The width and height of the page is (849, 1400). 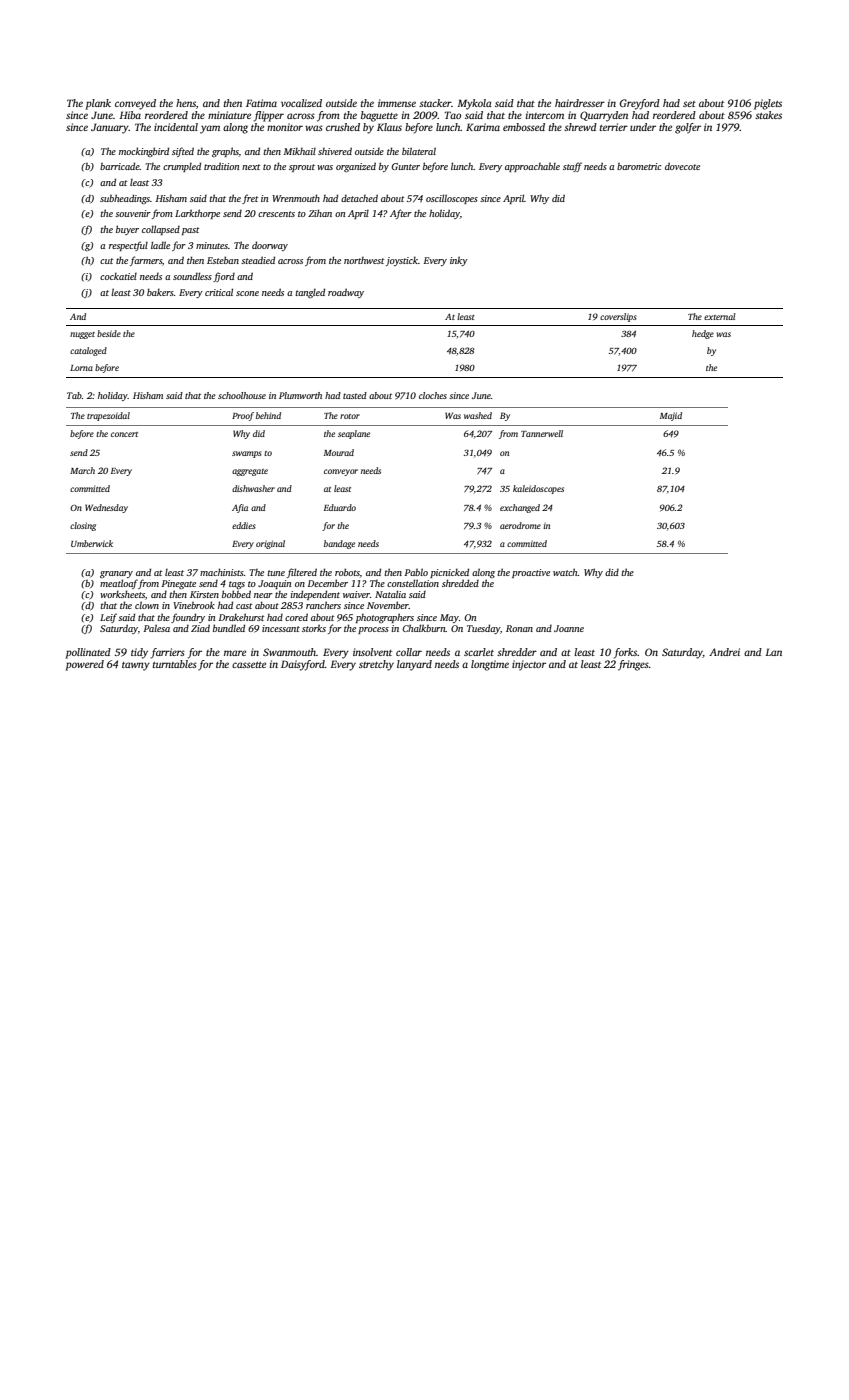 I want to click on piglets, so click(x=768, y=104).
